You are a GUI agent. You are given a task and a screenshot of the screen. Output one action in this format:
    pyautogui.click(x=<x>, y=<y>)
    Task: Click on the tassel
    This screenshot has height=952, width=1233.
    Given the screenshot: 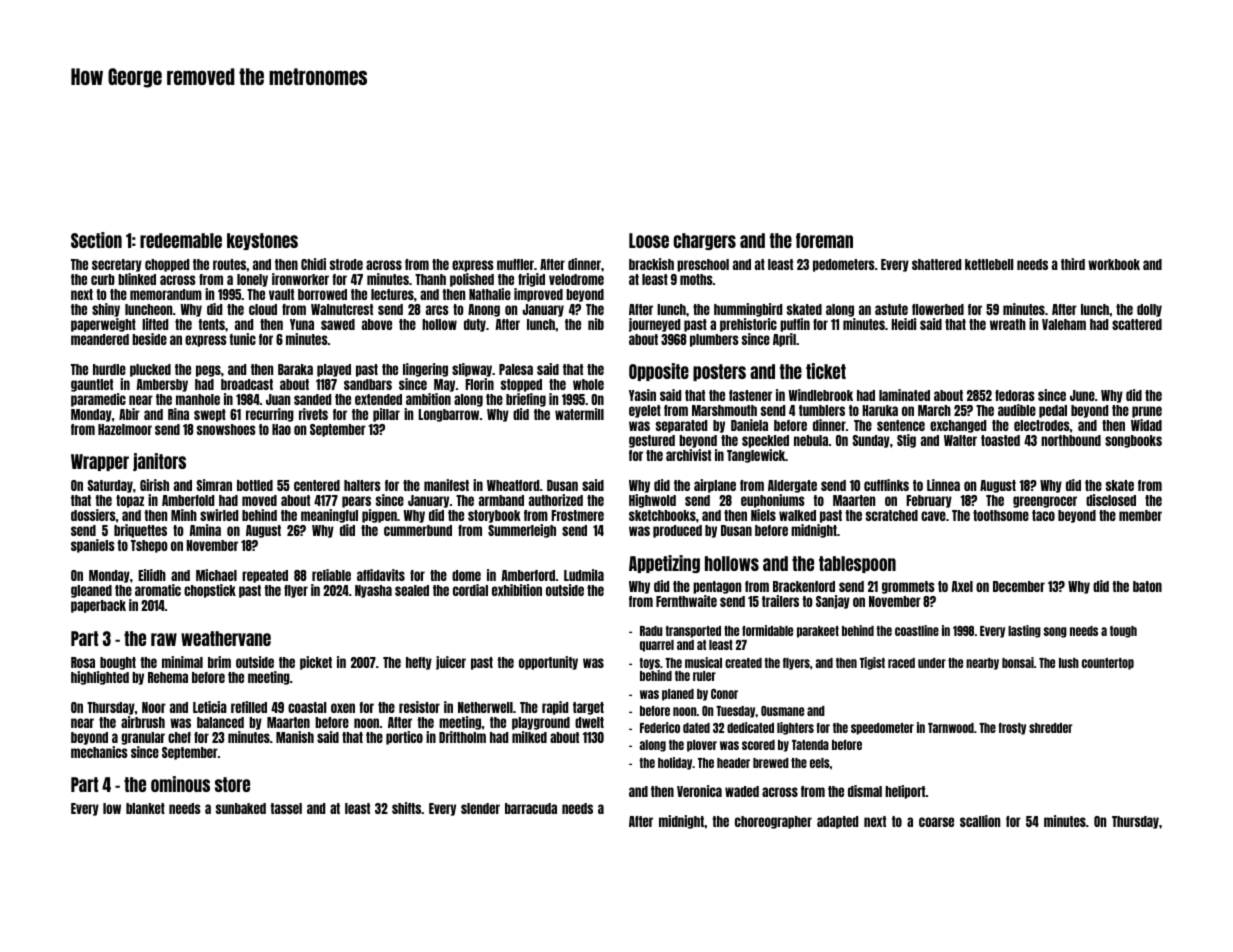 What is the action you would take?
    pyautogui.click(x=286, y=808)
